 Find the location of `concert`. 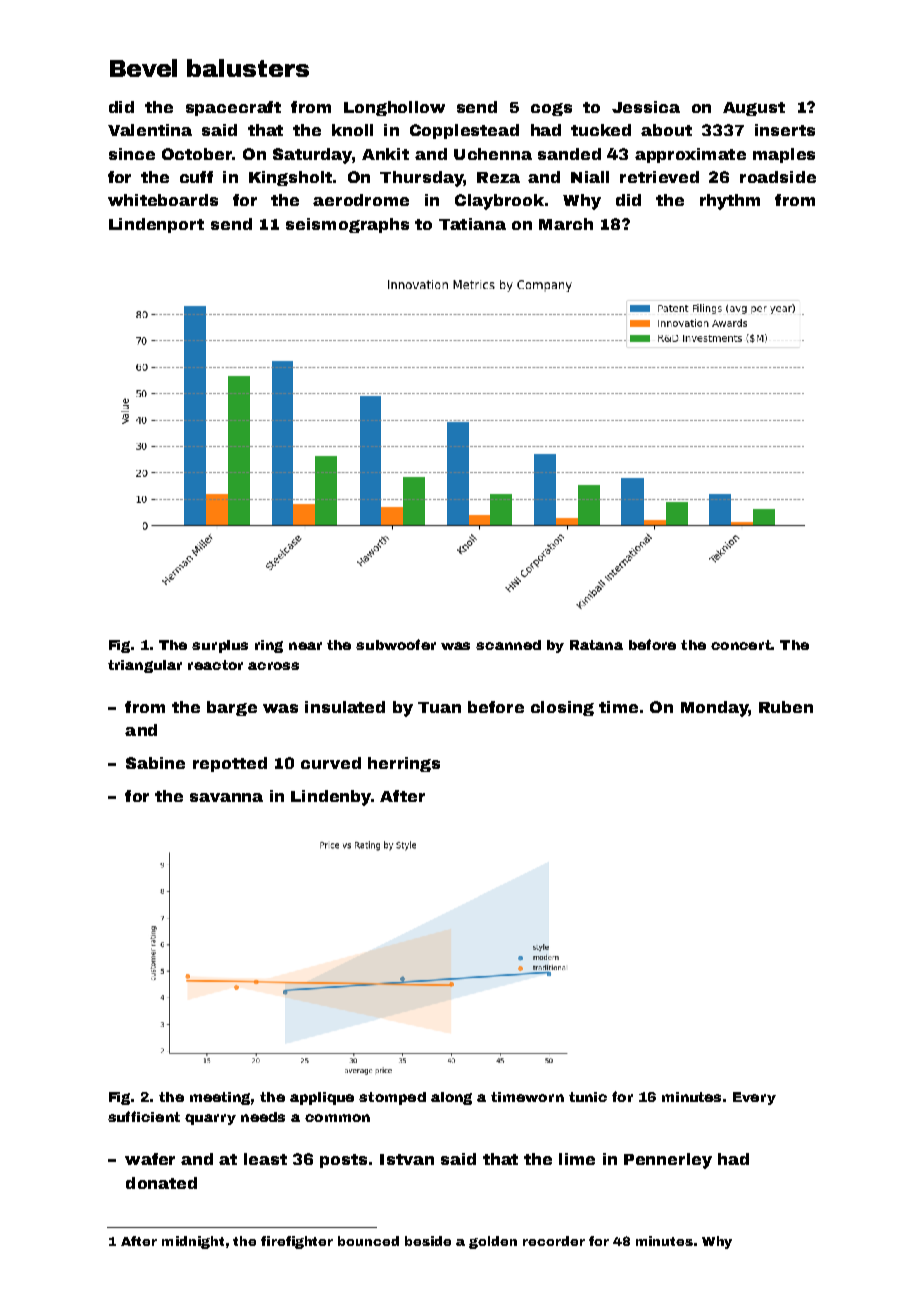

concert is located at coordinates (741, 645).
